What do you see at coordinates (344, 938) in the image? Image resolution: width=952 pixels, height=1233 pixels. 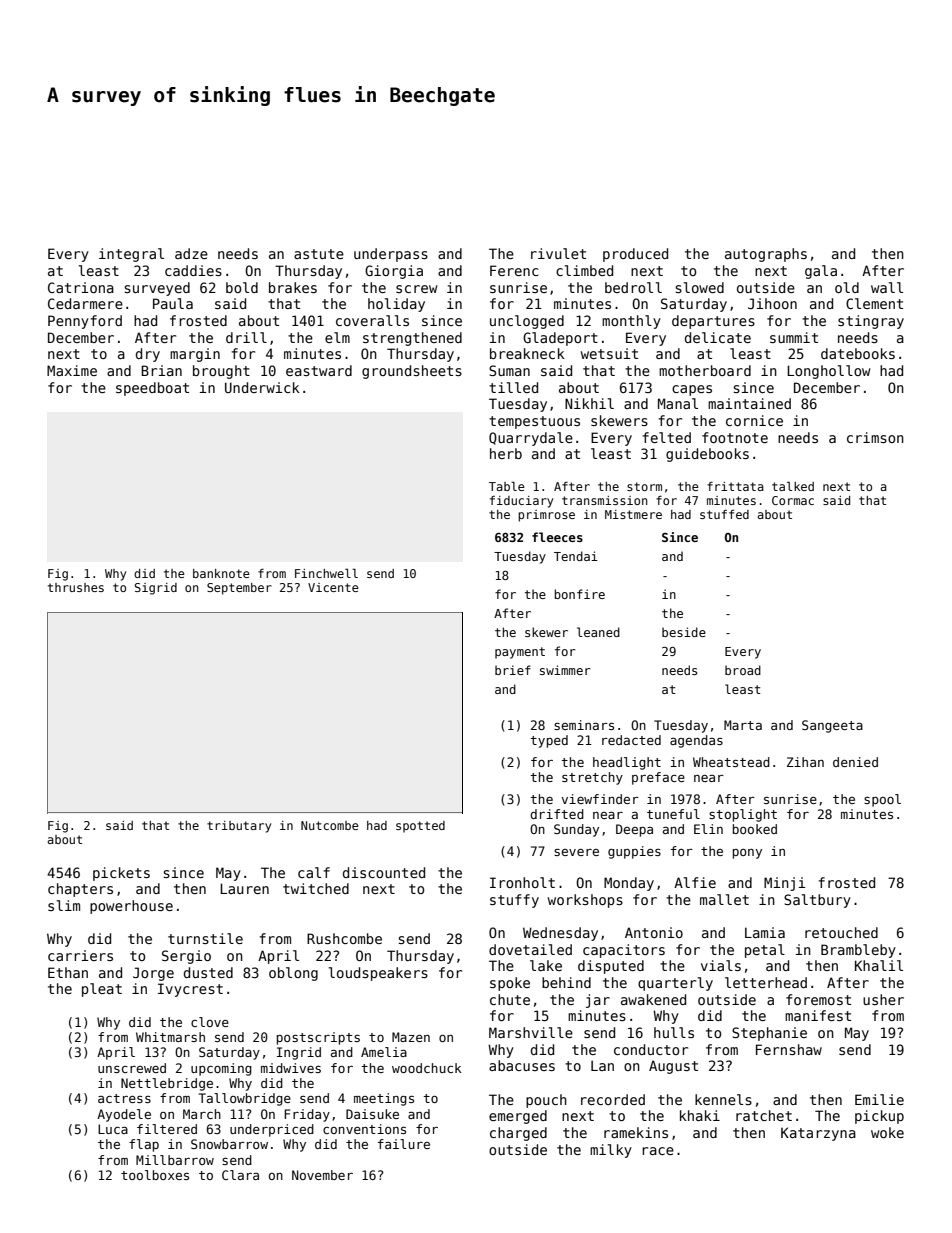 I see `Rushcombe` at bounding box center [344, 938].
